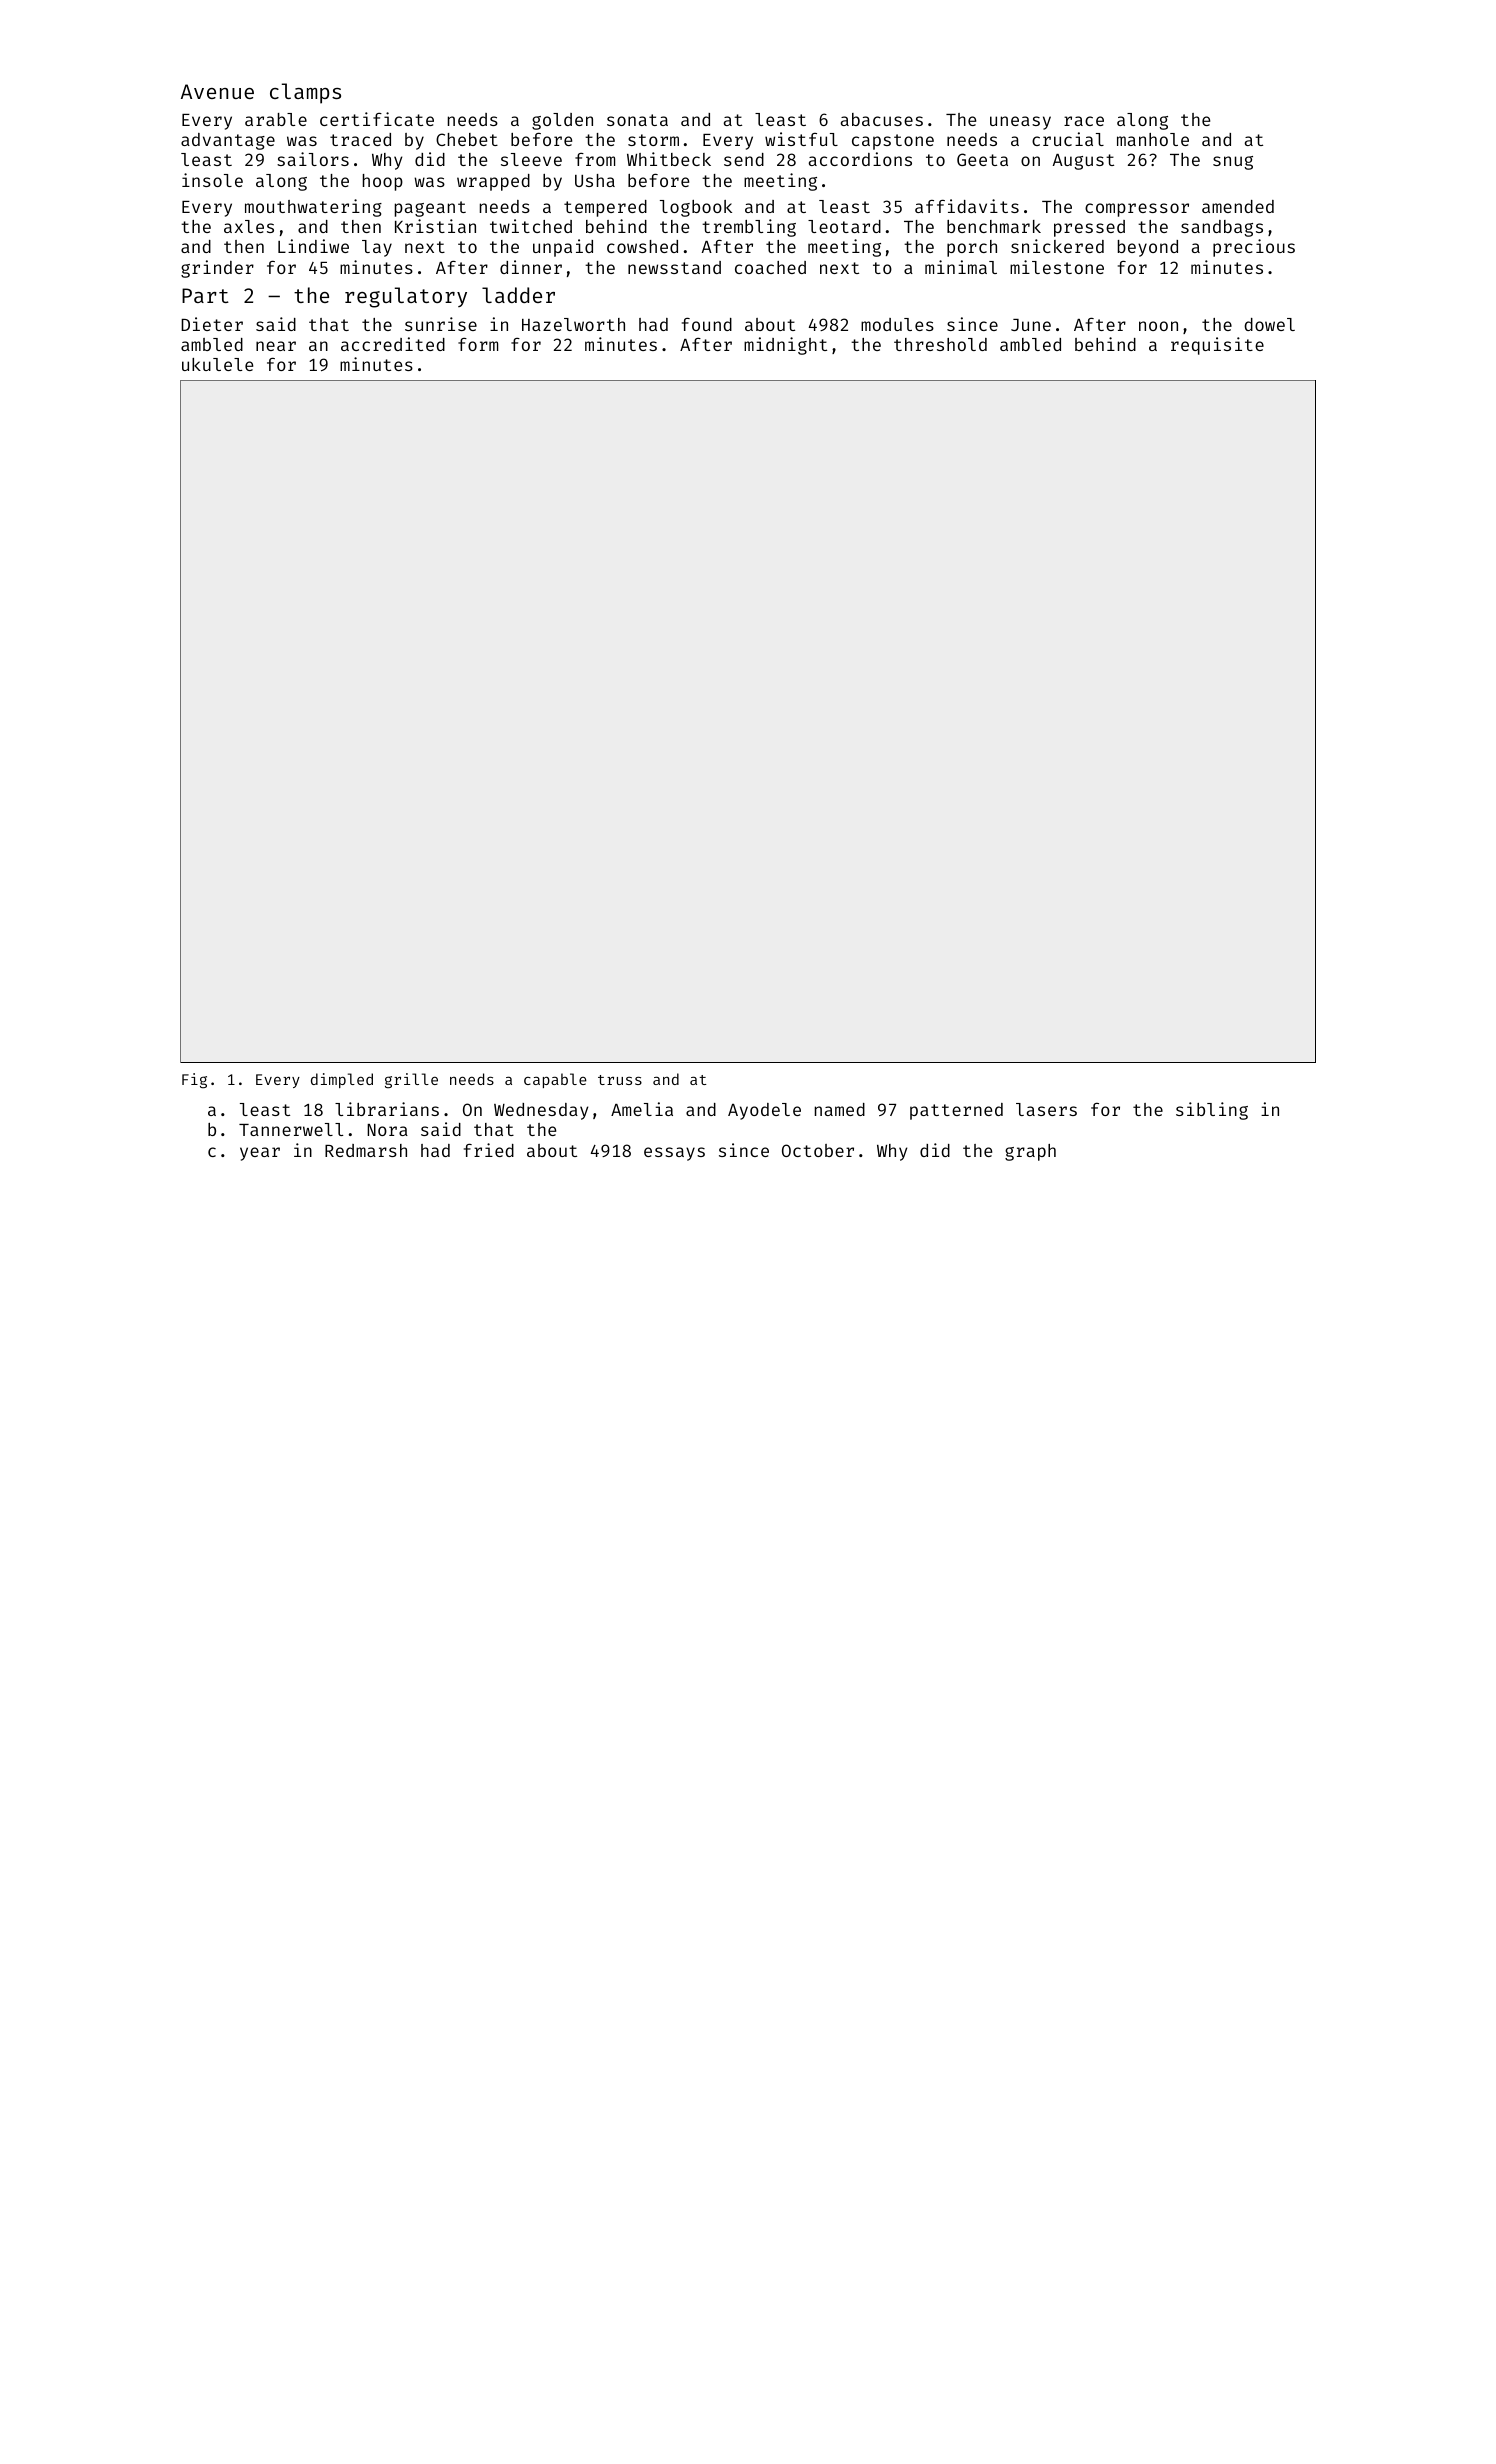 The image size is (1496, 2464). I want to click on grille, so click(411, 1081).
